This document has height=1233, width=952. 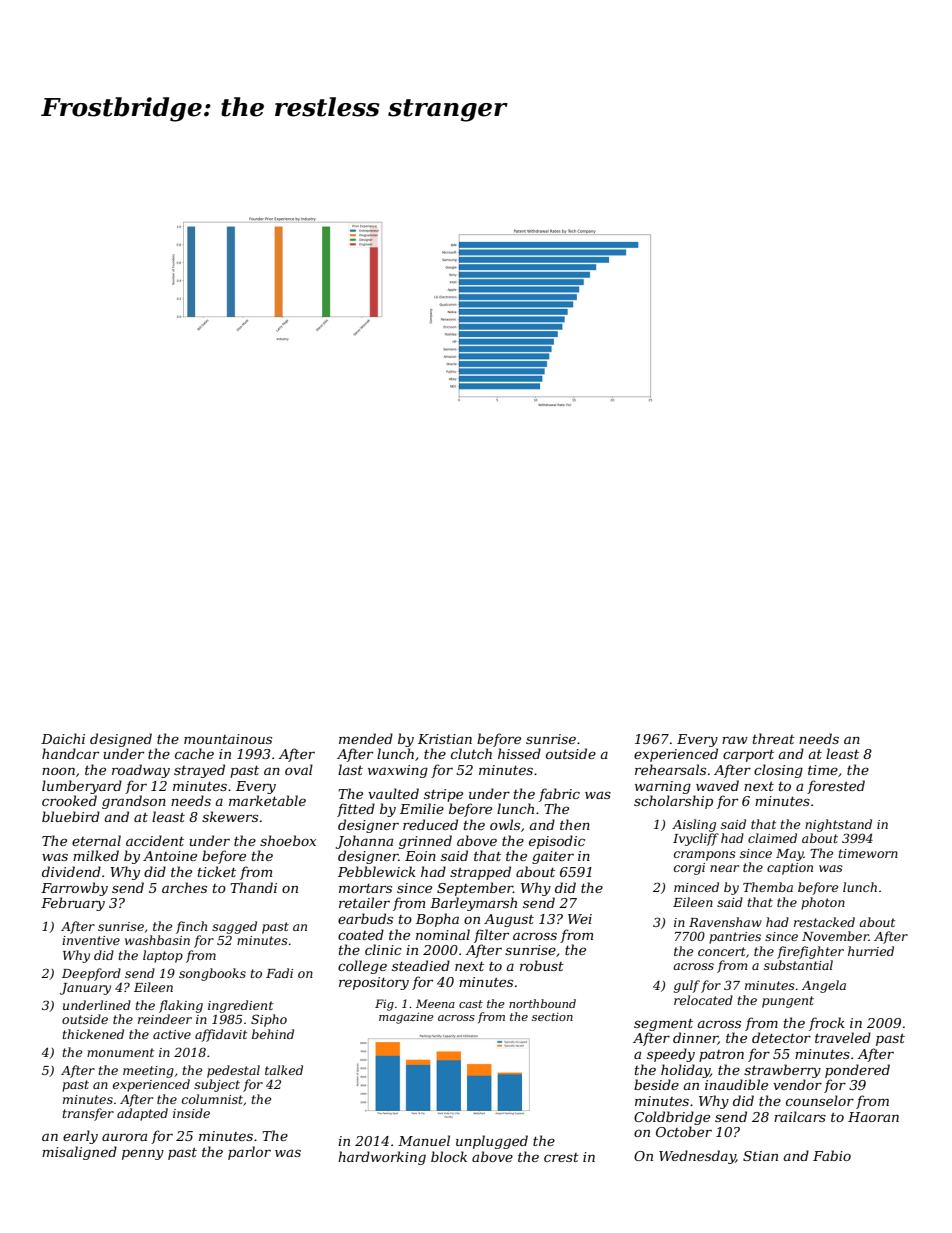 I want to click on behind, so click(x=273, y=1034).
